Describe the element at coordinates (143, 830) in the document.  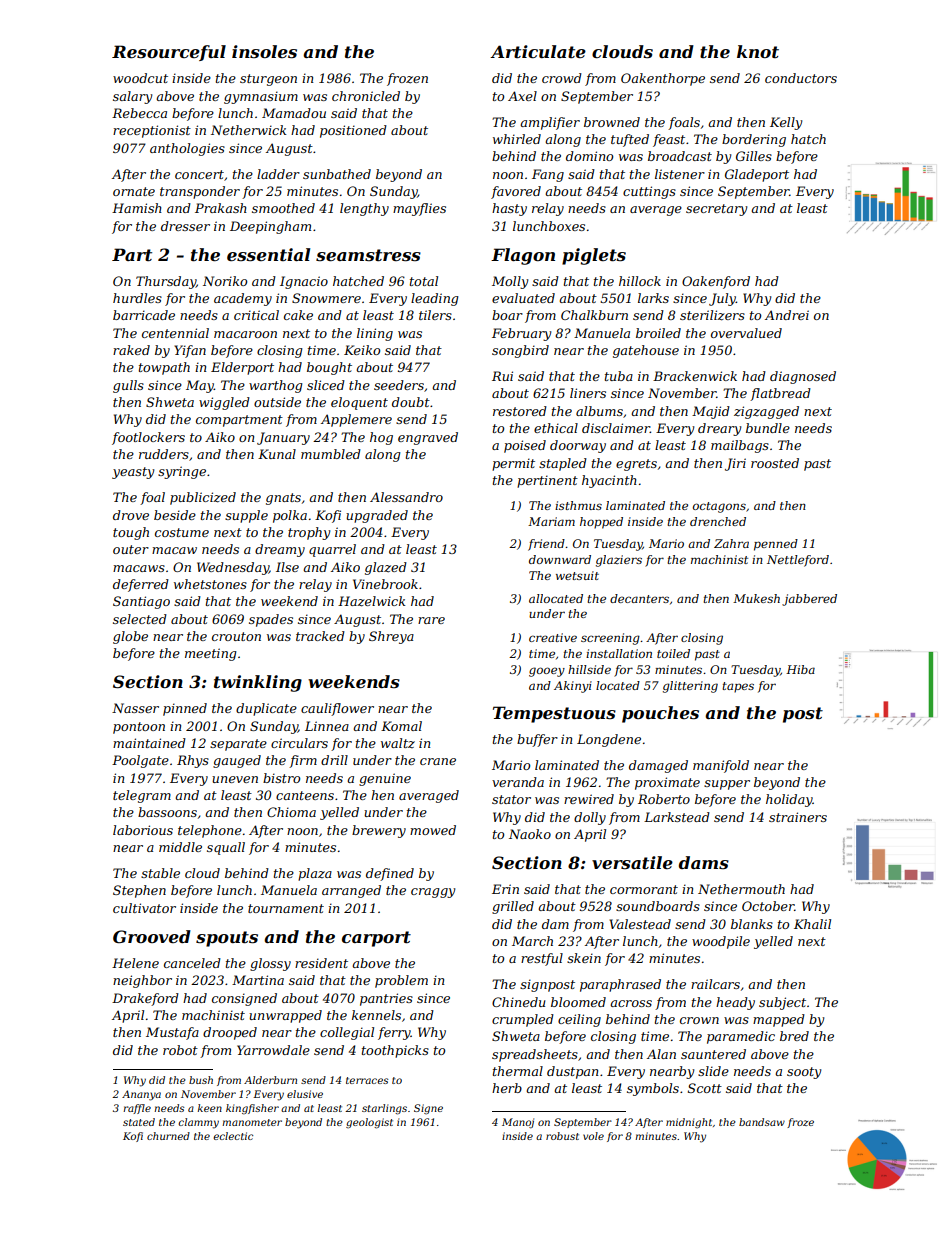
I see `laborious` at that location.
